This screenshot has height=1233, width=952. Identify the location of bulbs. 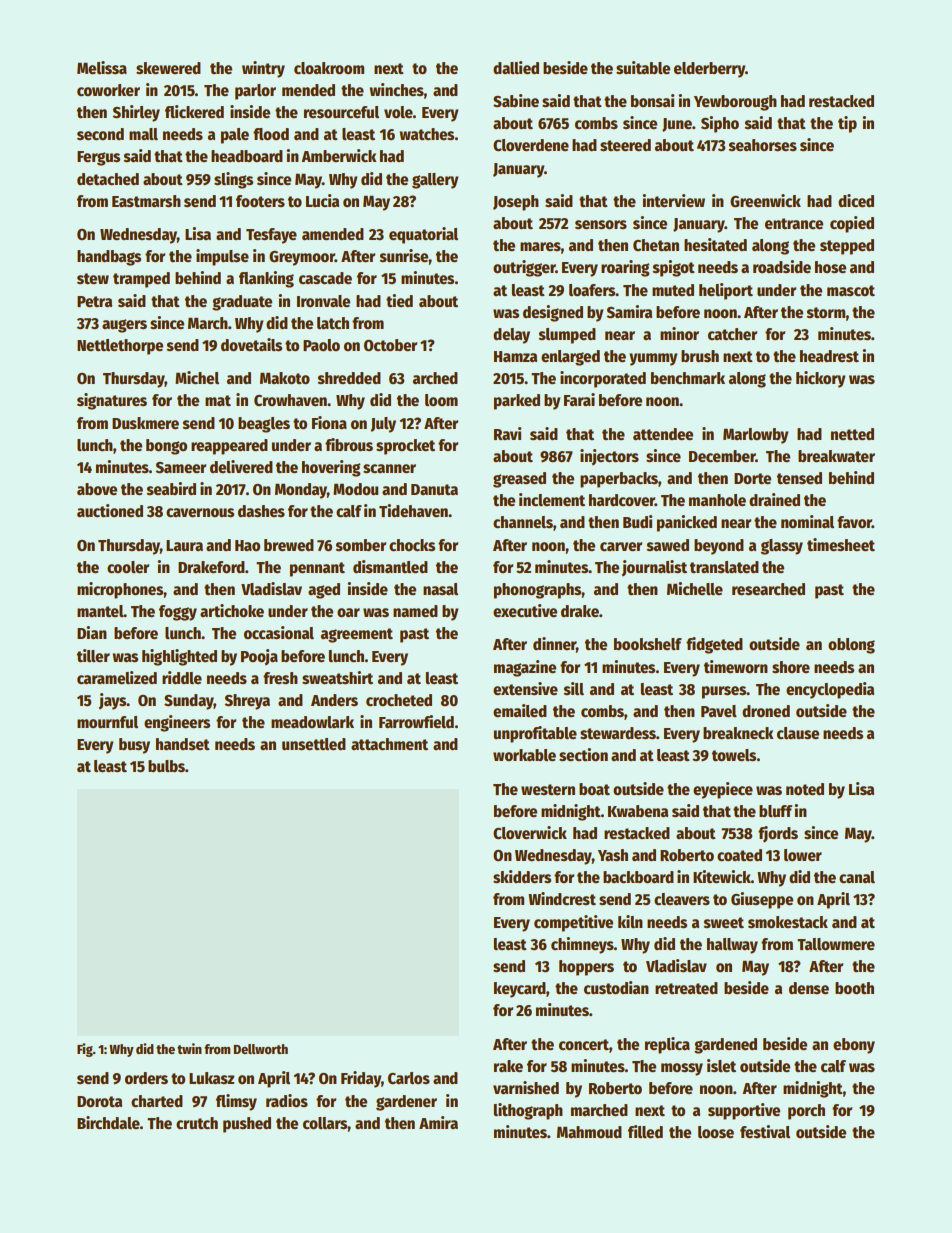
(166, 766).
